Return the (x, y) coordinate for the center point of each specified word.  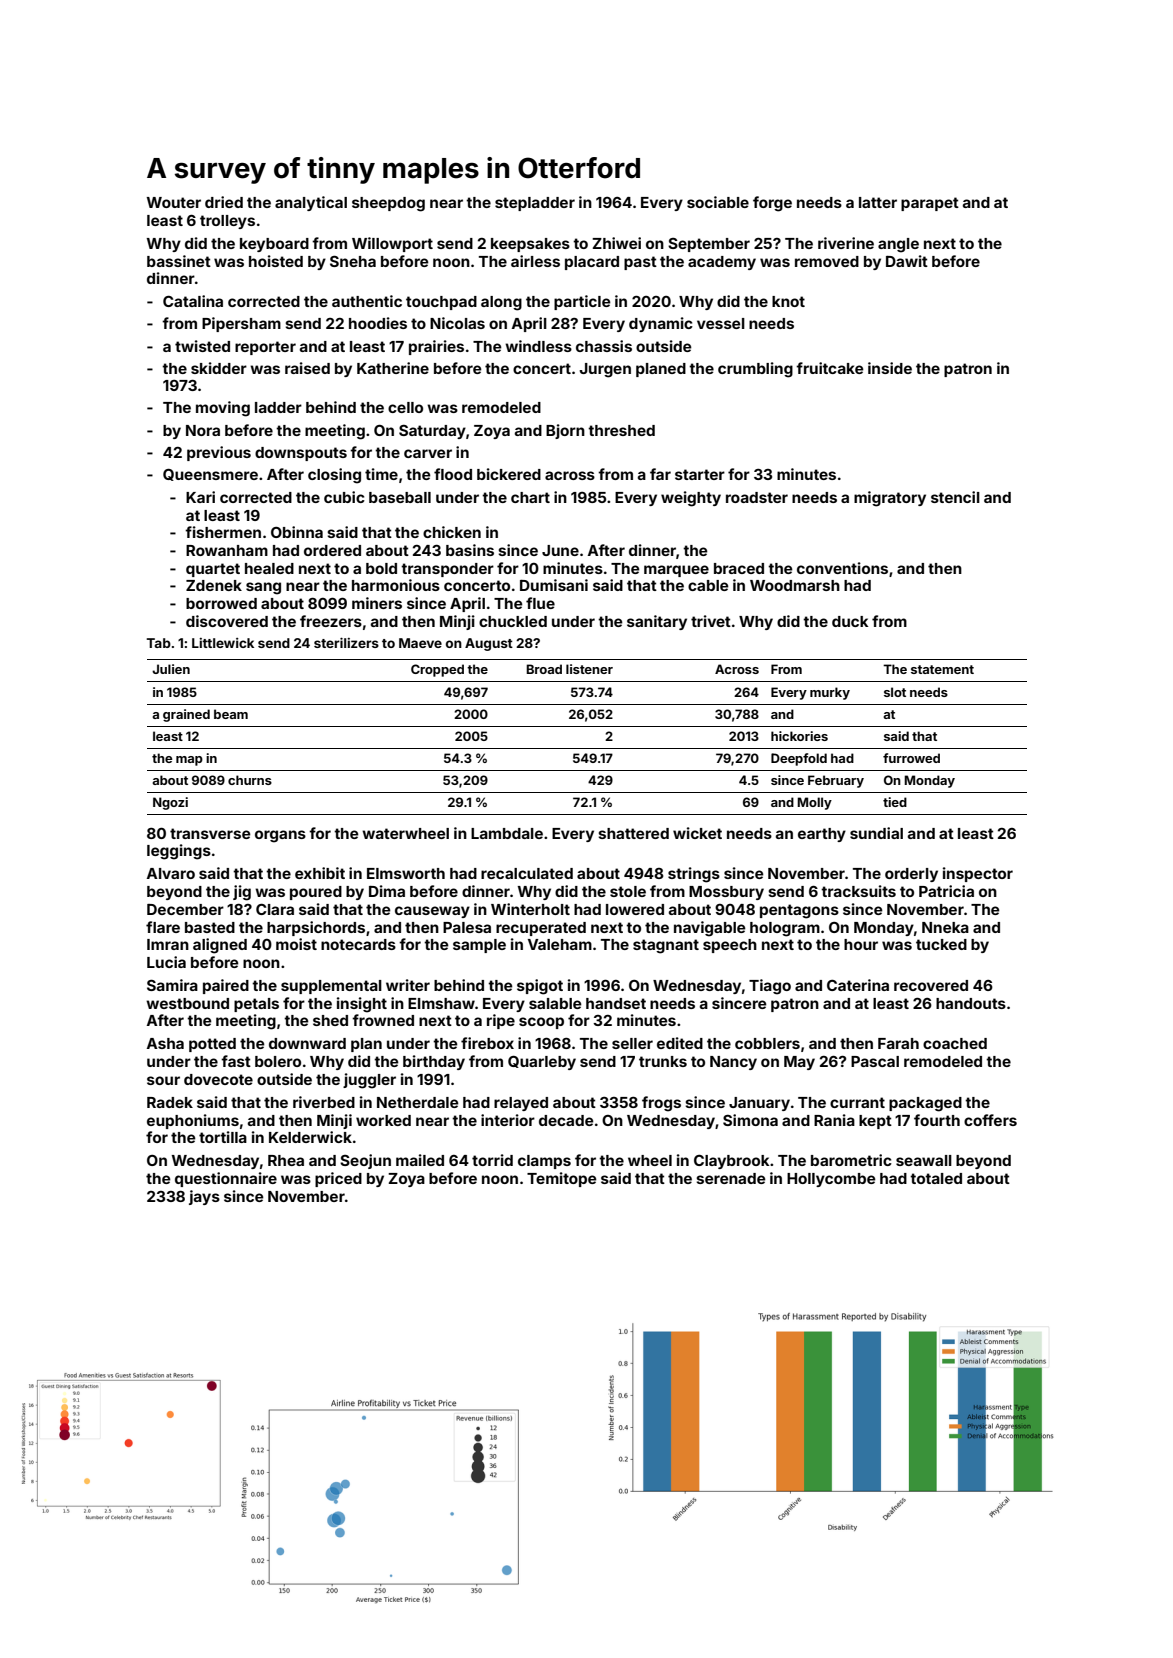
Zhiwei (616, 243)
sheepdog (388, 204)
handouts (971, 1003)
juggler (369, 1081)
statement (942, 669)
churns (250, 780)
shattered (633, 833)
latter (878, 202)
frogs (661, 1104)
